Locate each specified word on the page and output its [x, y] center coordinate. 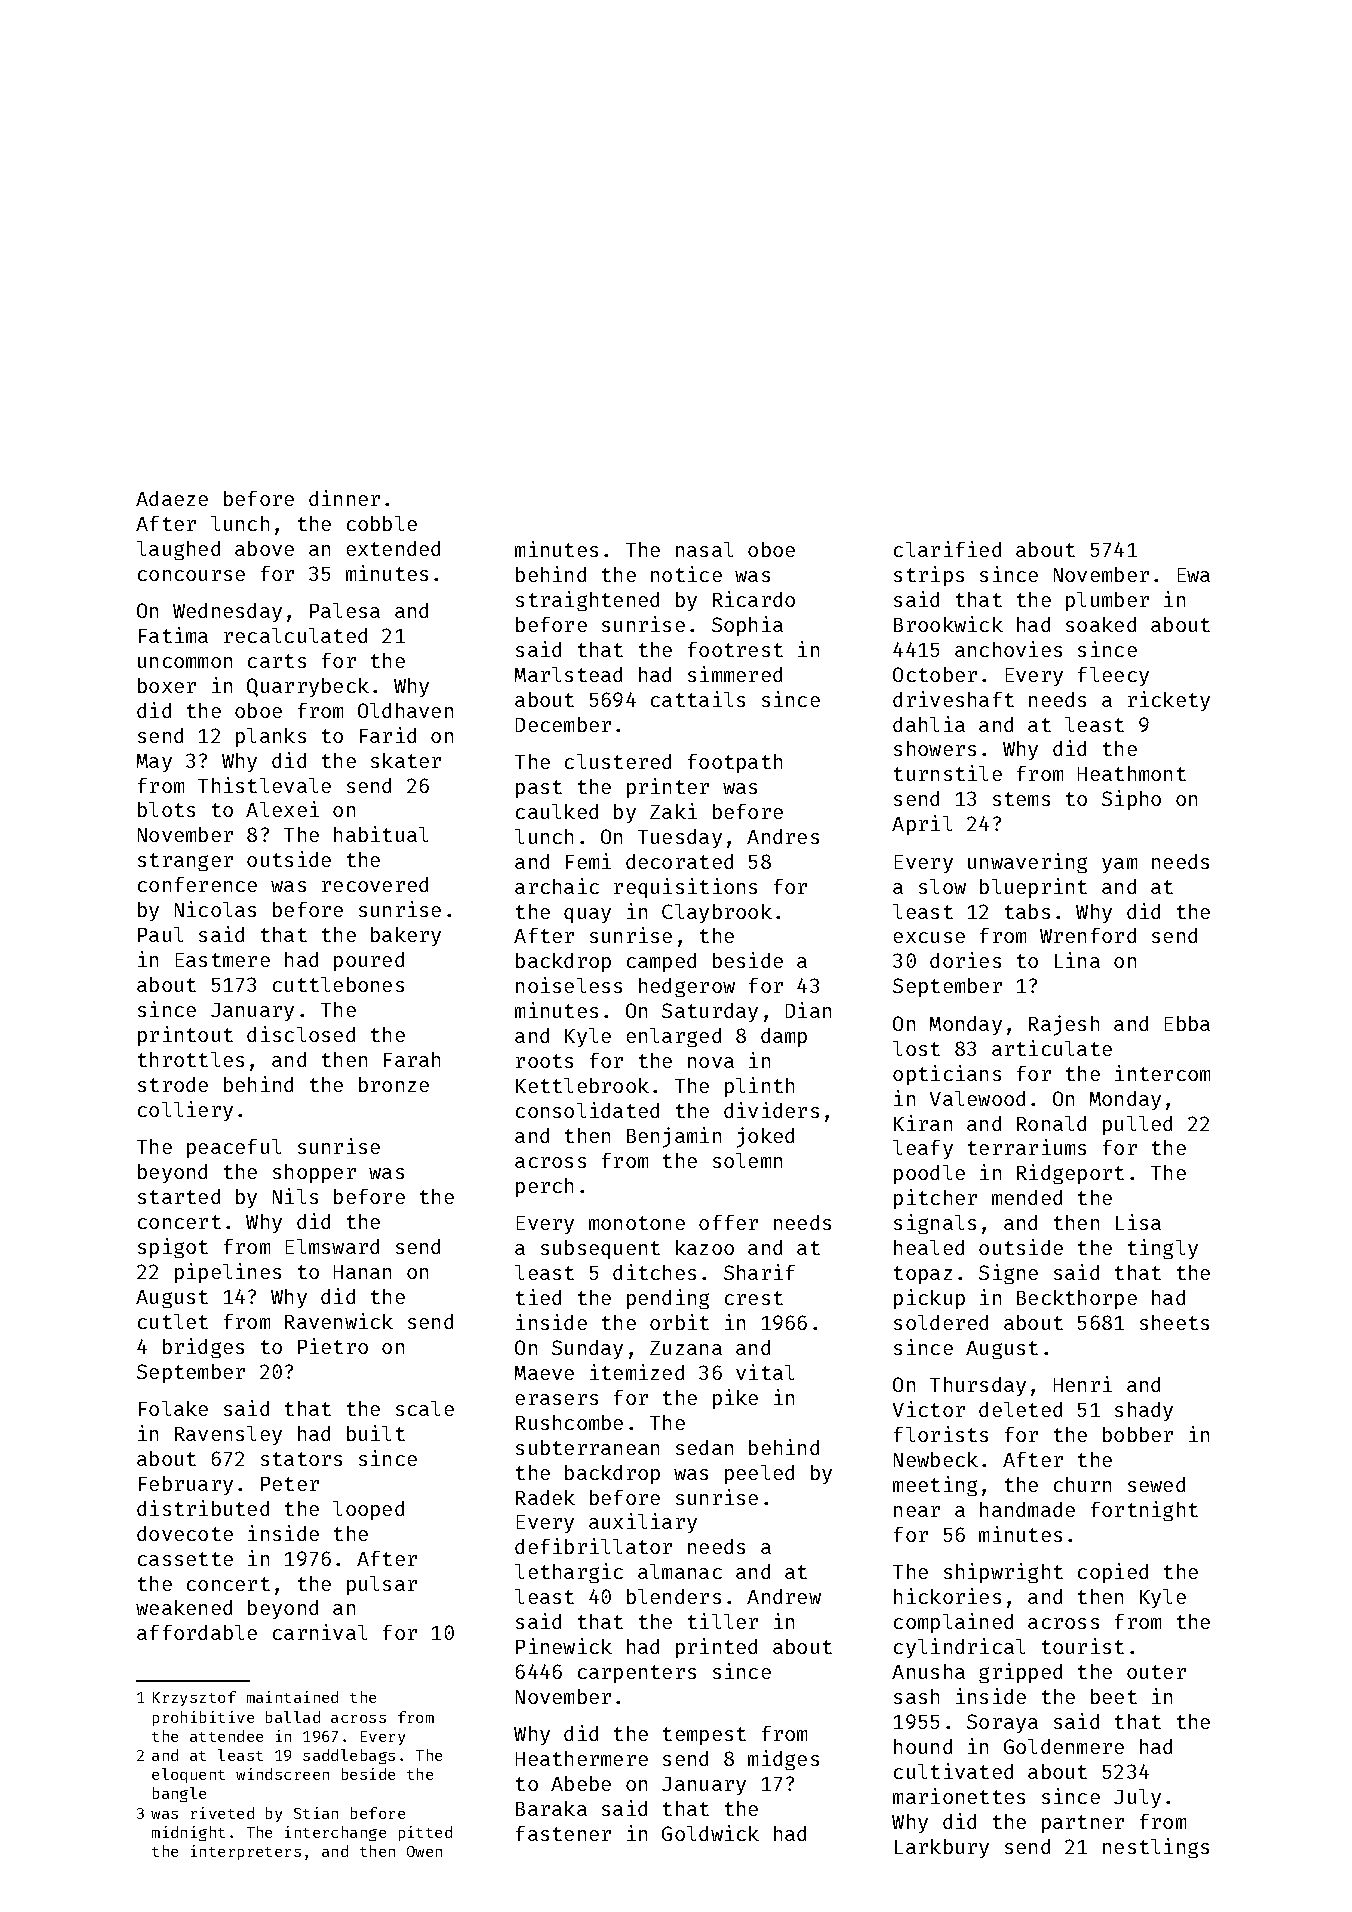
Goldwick [710, 1833]
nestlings [1156, 1848]
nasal [704, 549]
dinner [344, 498]
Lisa [1138, 1222]
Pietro [333, 1346]
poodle [929, 1174]
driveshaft [953, 699]
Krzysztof [194, 1698]
